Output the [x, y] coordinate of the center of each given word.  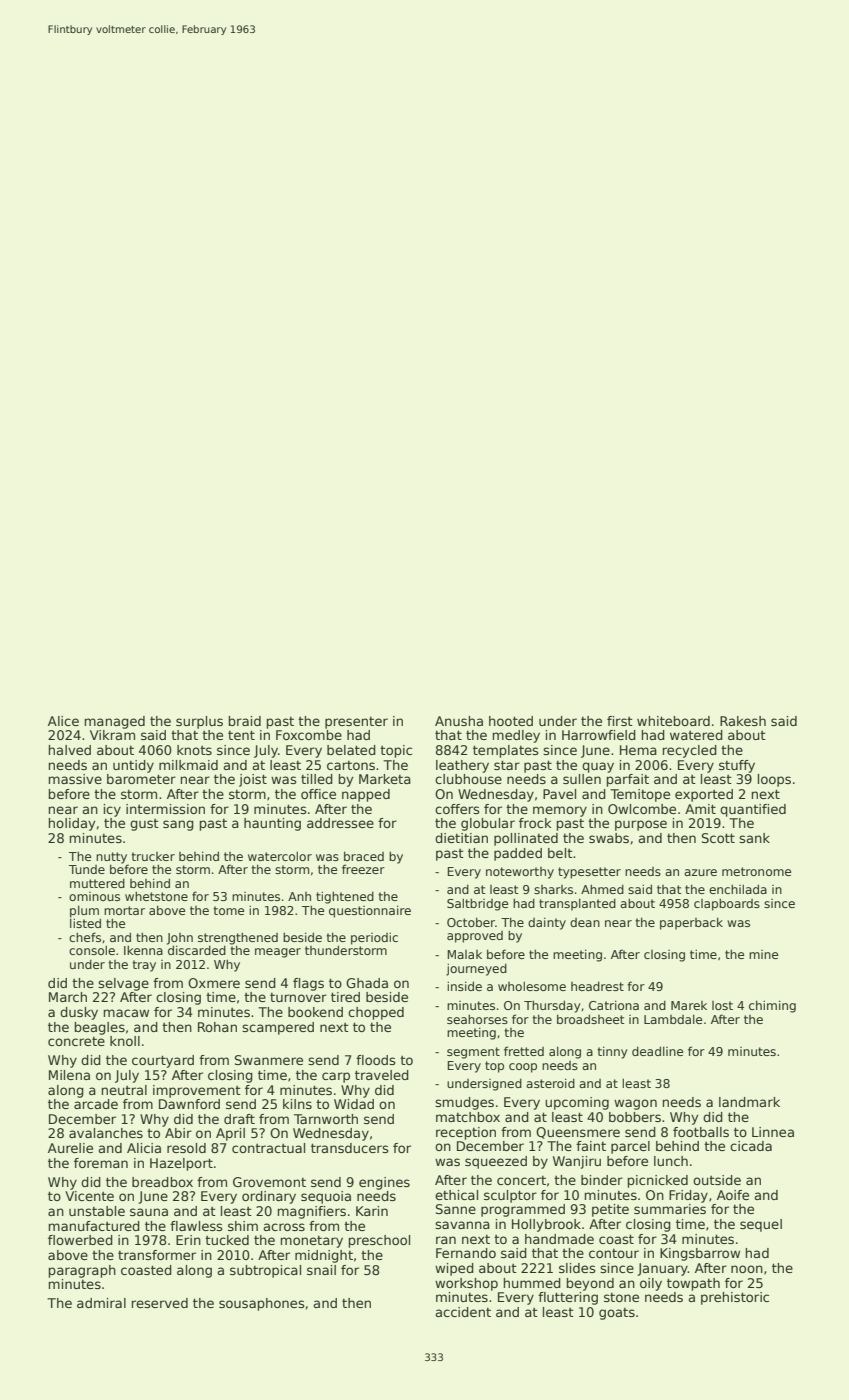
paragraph [82, 1271]
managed [115, 722]
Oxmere [214, 983]
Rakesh [743, 721]
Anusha [459, 721]
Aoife [733, 1195]
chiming [772, 1006]
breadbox [162, 1182]
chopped [376, 1013]
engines [384, 1183]
